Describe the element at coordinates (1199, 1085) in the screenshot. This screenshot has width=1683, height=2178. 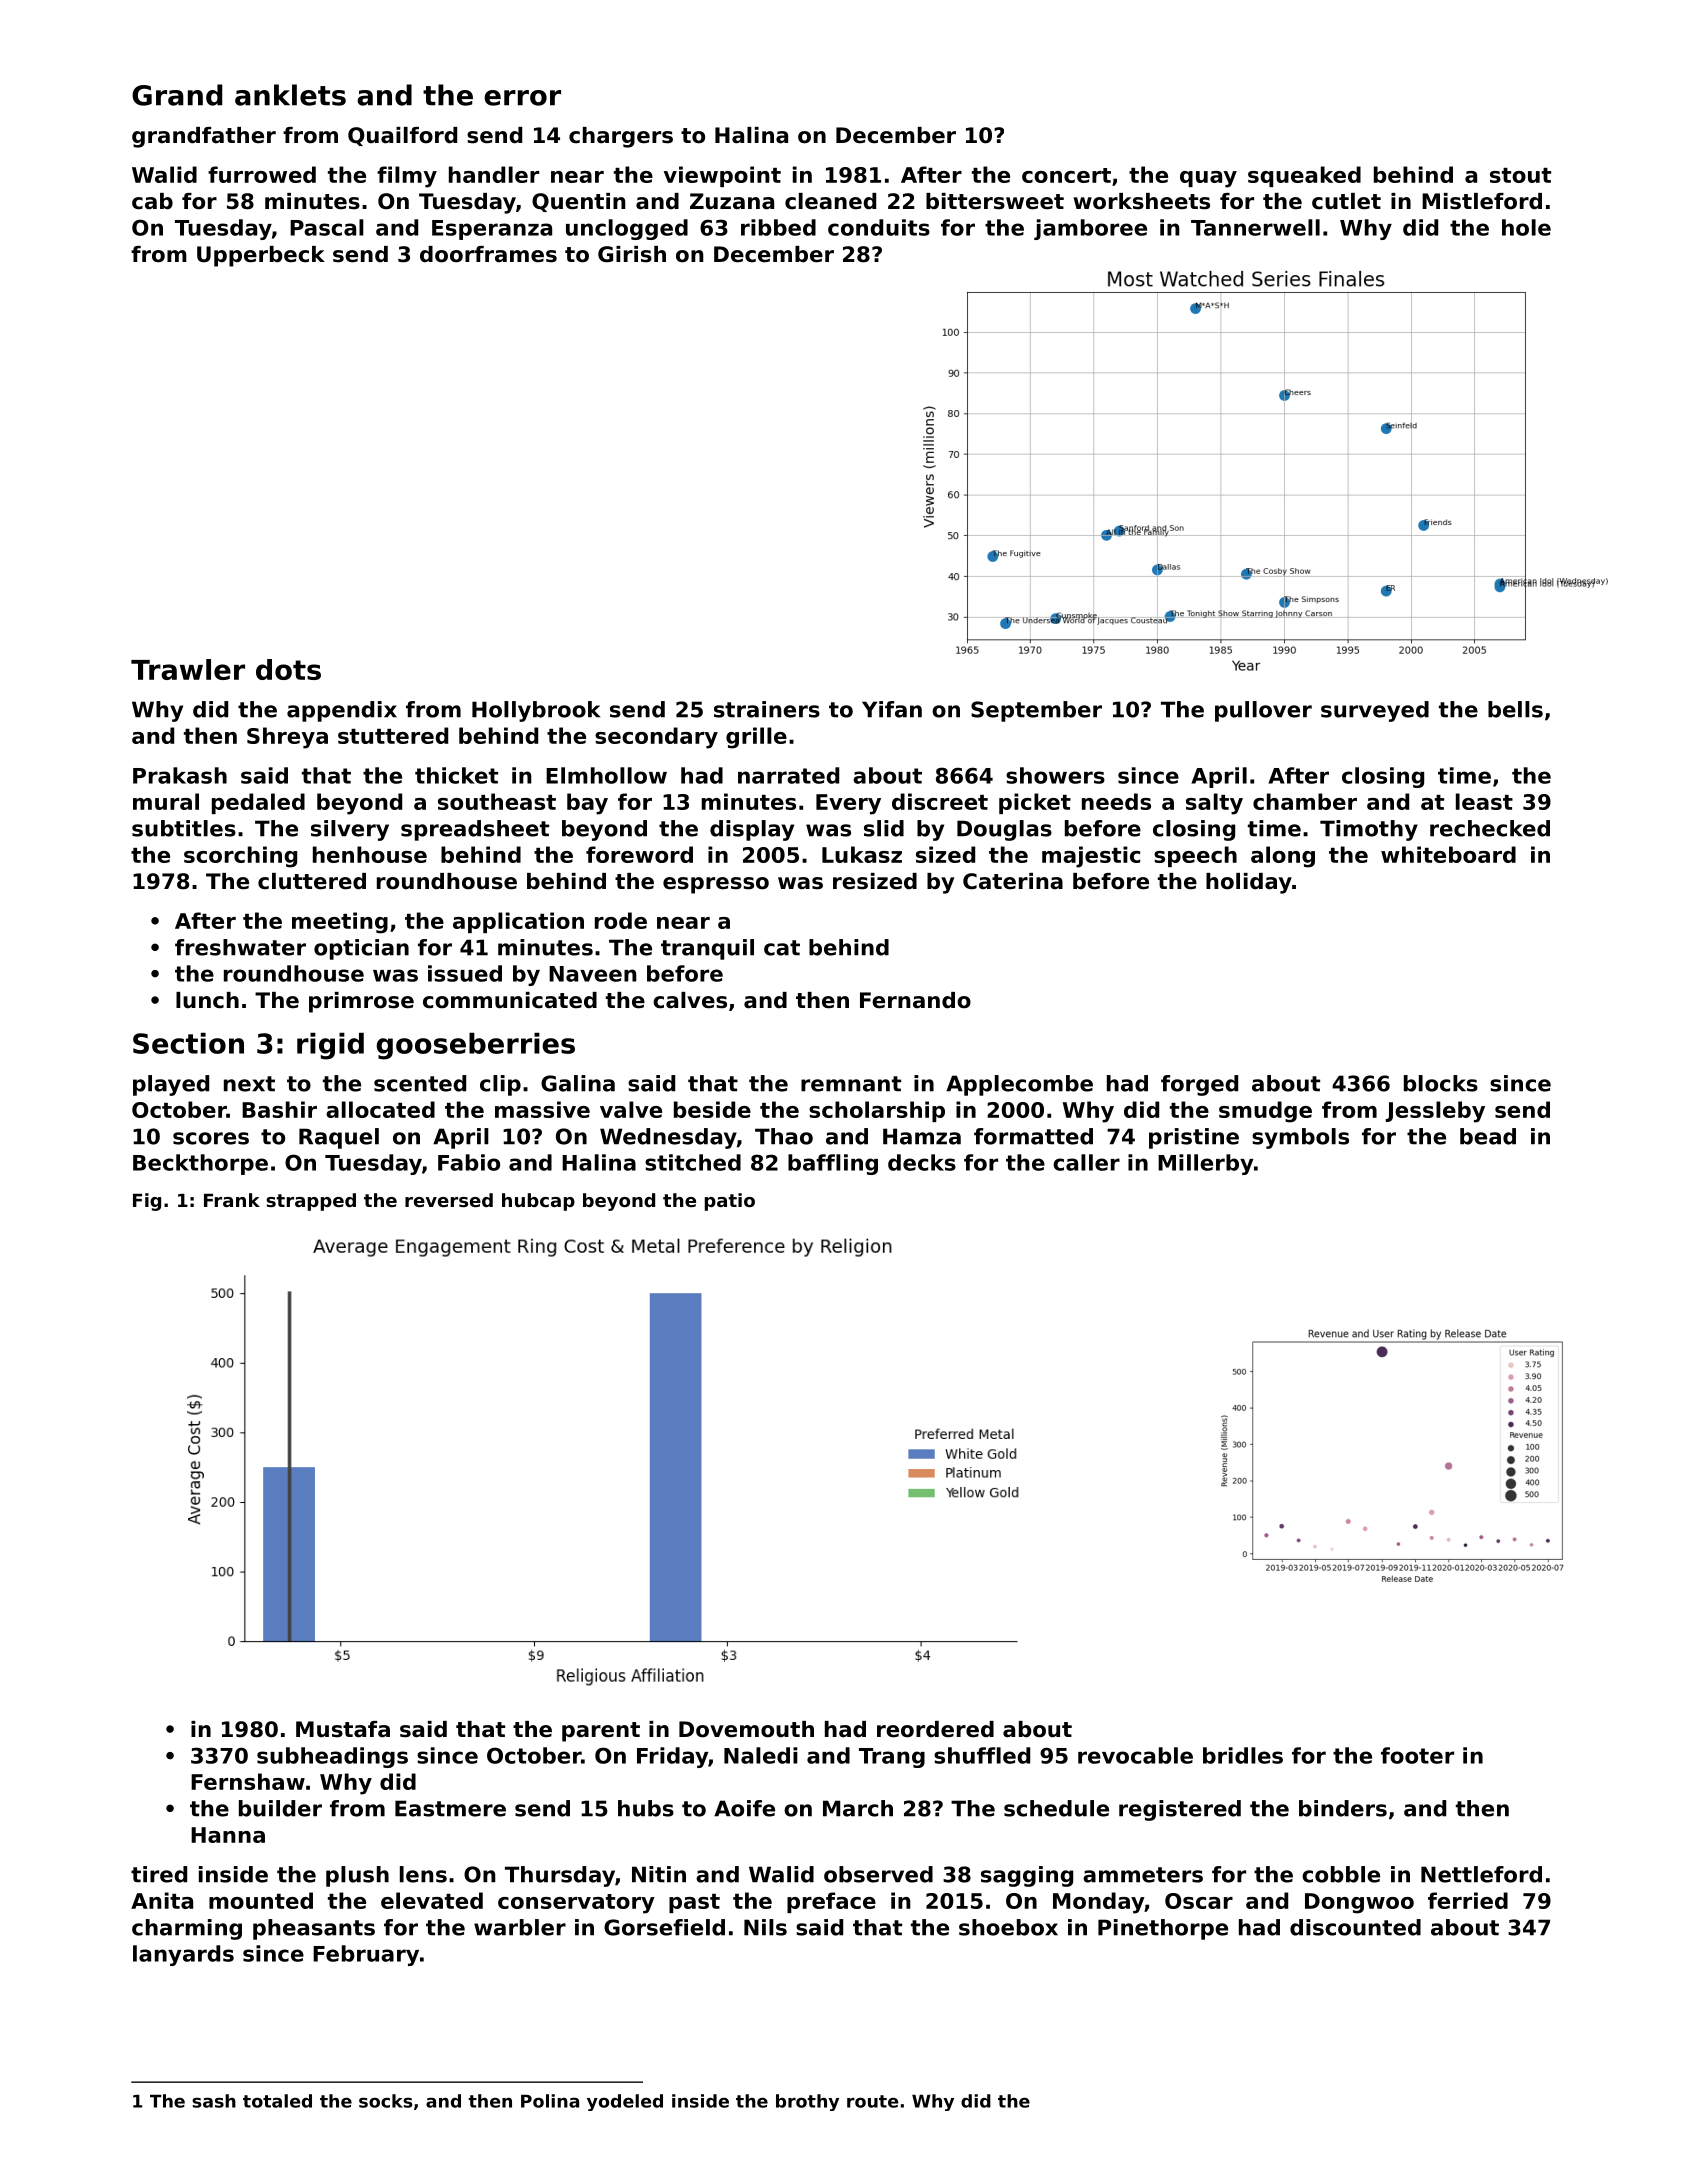
I see `forged` at that location.
